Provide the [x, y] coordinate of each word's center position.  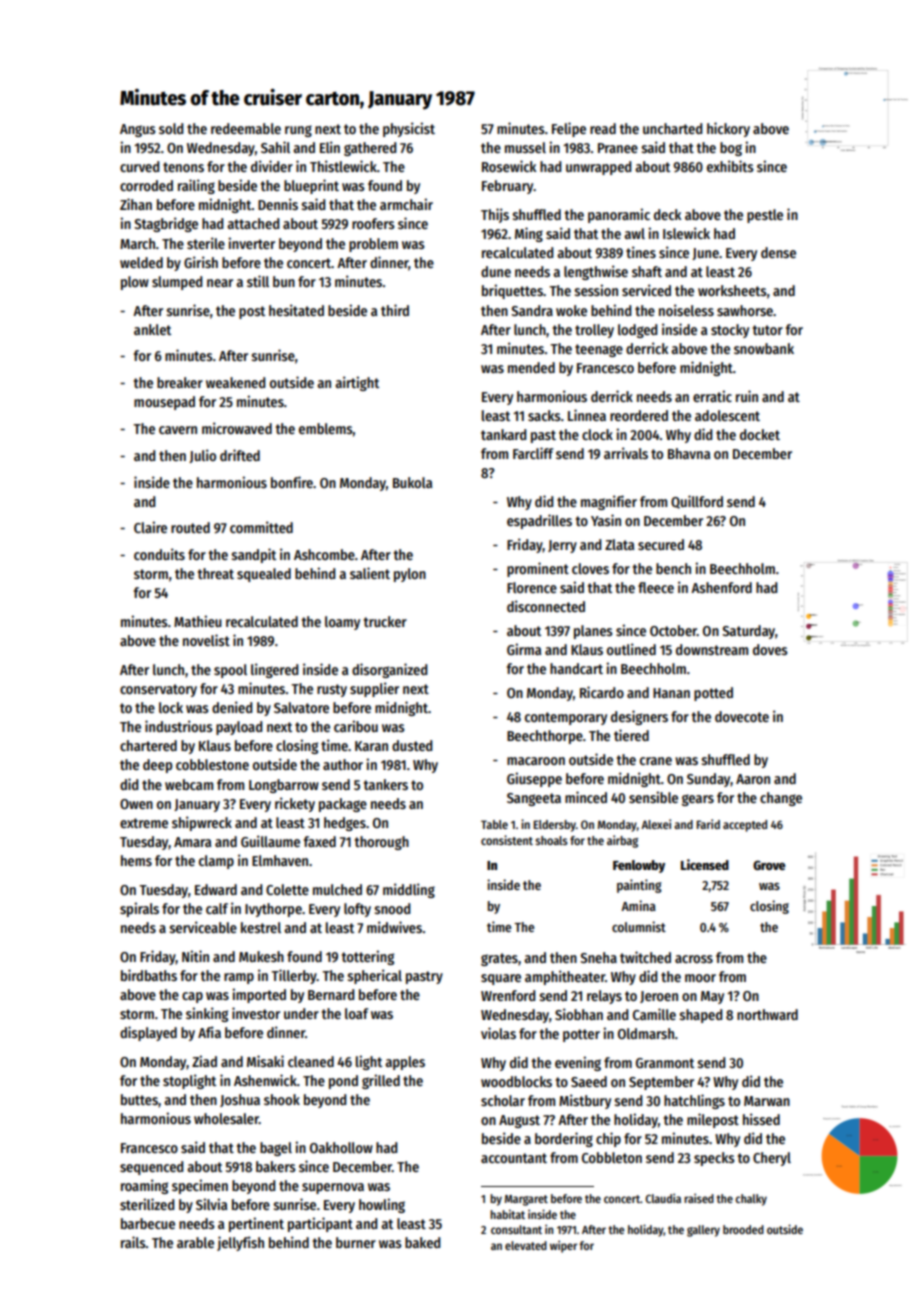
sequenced [152, 1168]
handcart [576, 668]
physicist [409, 129]
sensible [653, 797]
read [603, 128]
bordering [564, 1139]
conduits [159, 554]
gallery [703, 1231]
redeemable [246, 128]
